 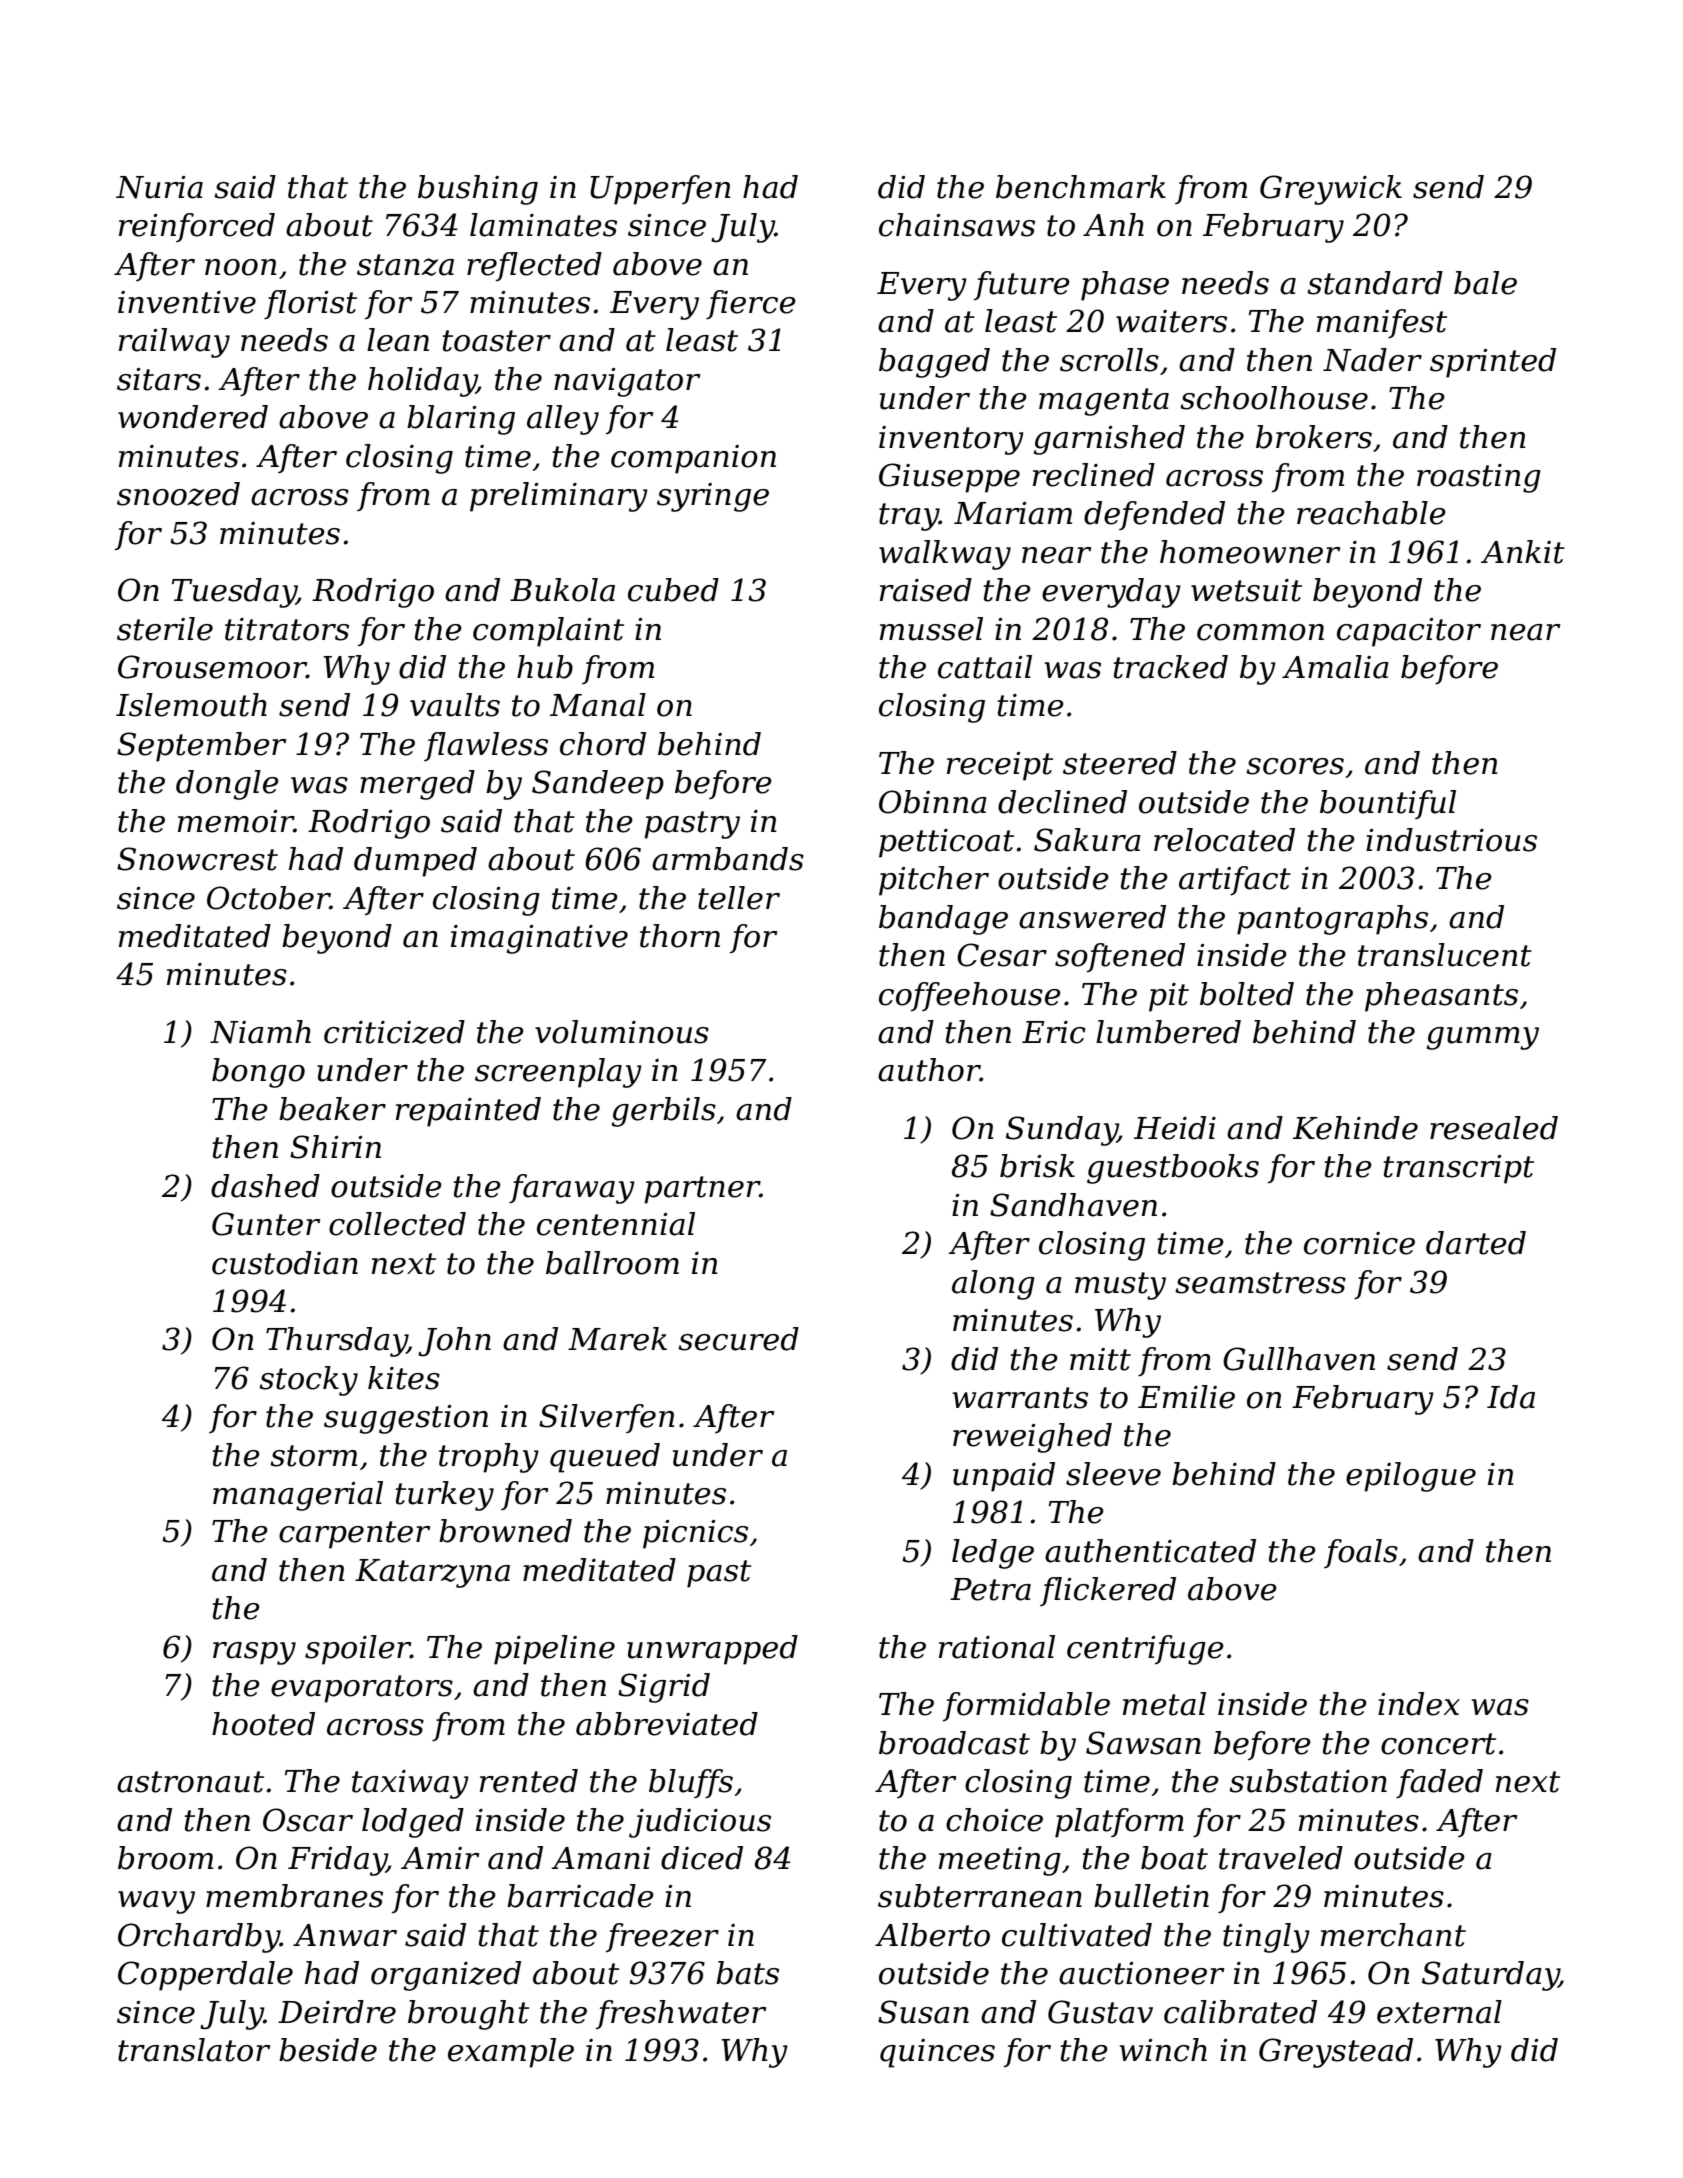 What do you see at coordinates (285, 1263) in the screenshot?
I see `custodian` at bounding box center [285, 1263].
